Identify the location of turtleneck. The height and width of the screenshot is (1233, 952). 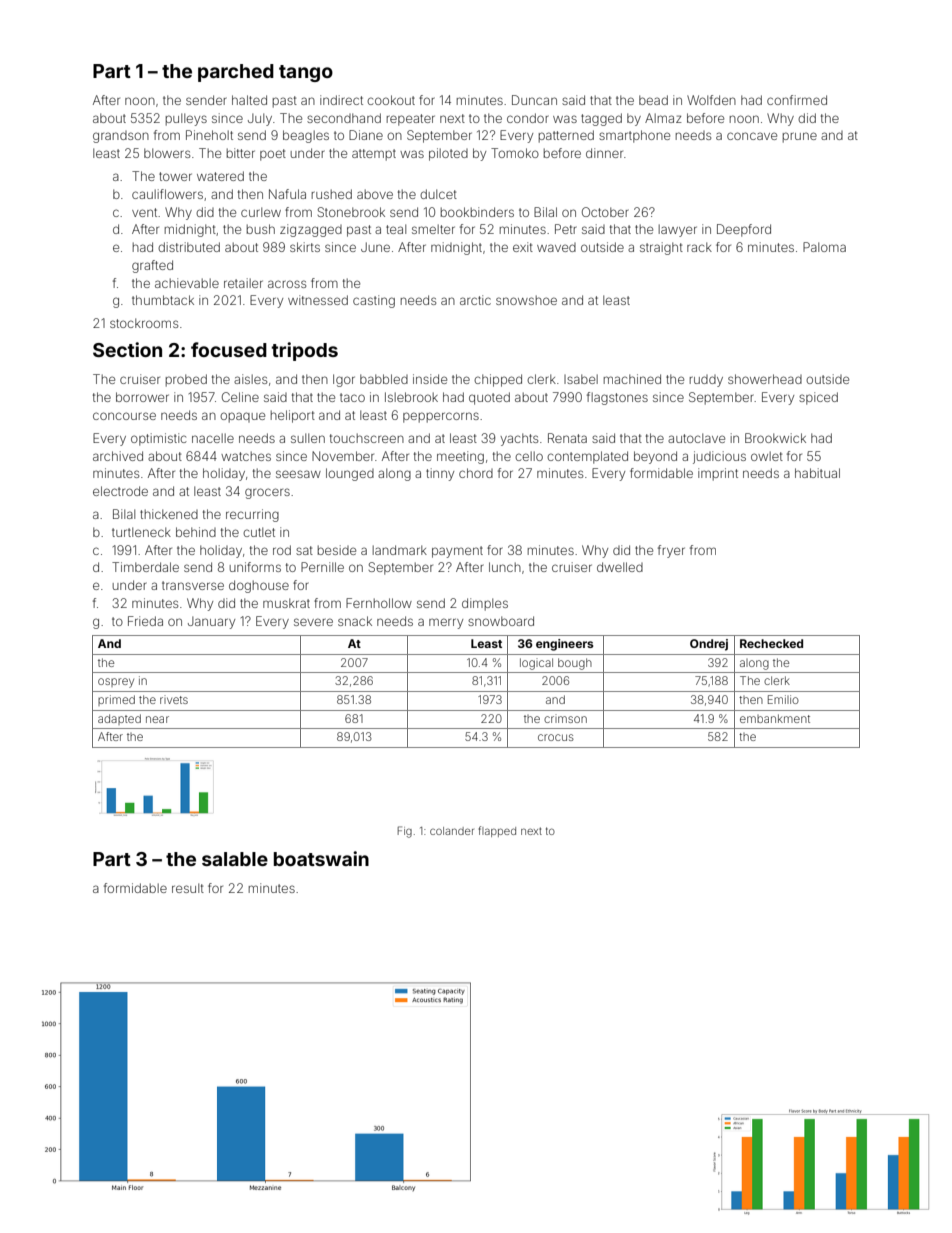
(141, 532).
